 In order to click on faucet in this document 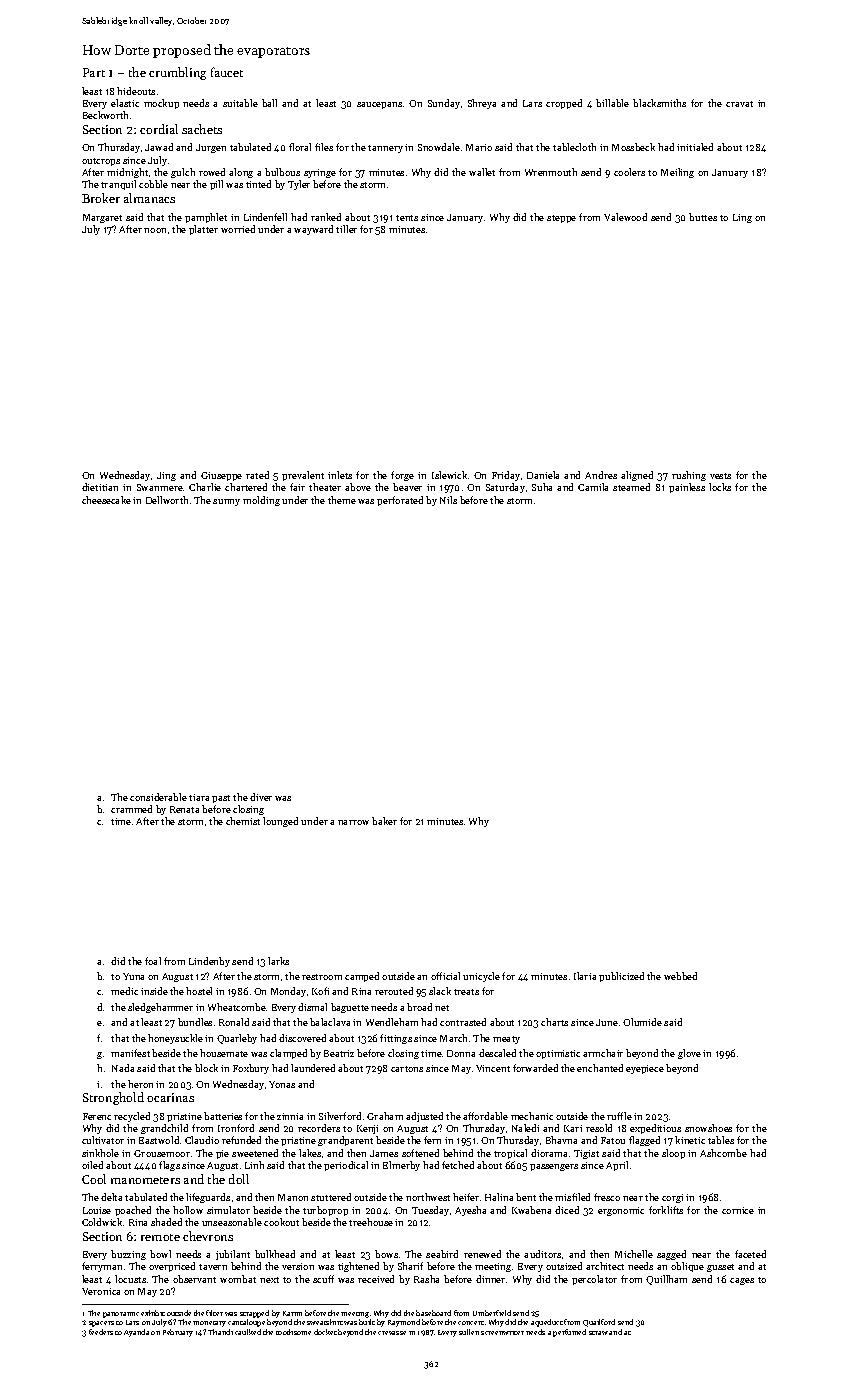, I will do `click(227, 72)`.
